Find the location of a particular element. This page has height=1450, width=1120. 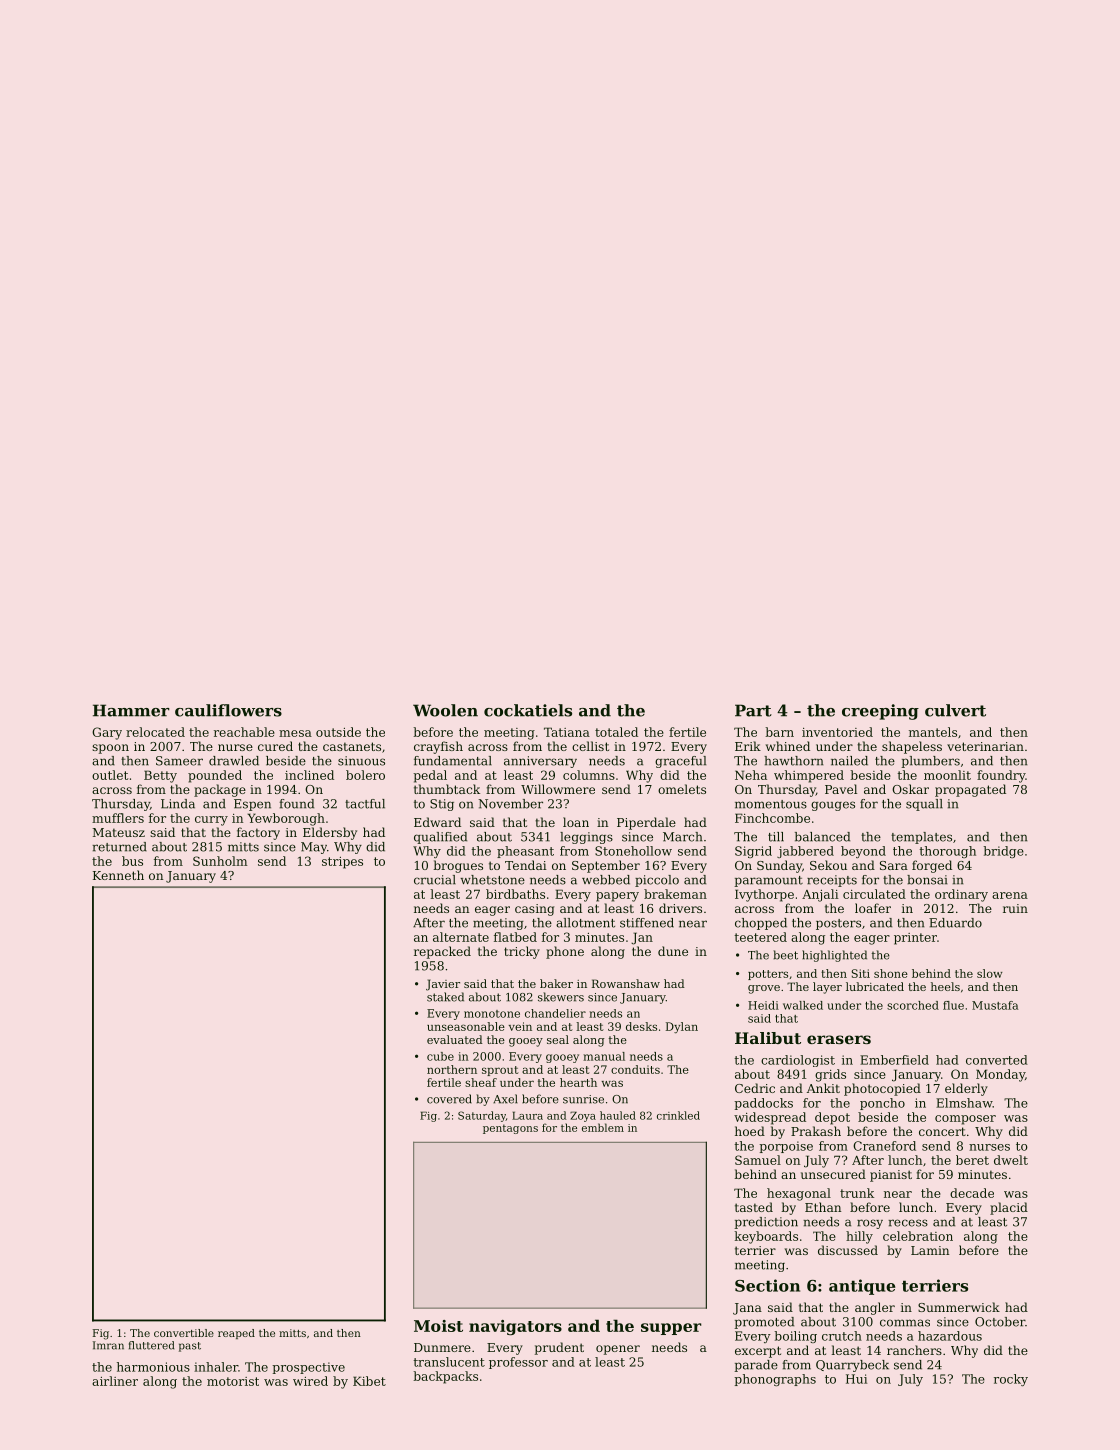

tactful is located at coordinates (365, 804).
